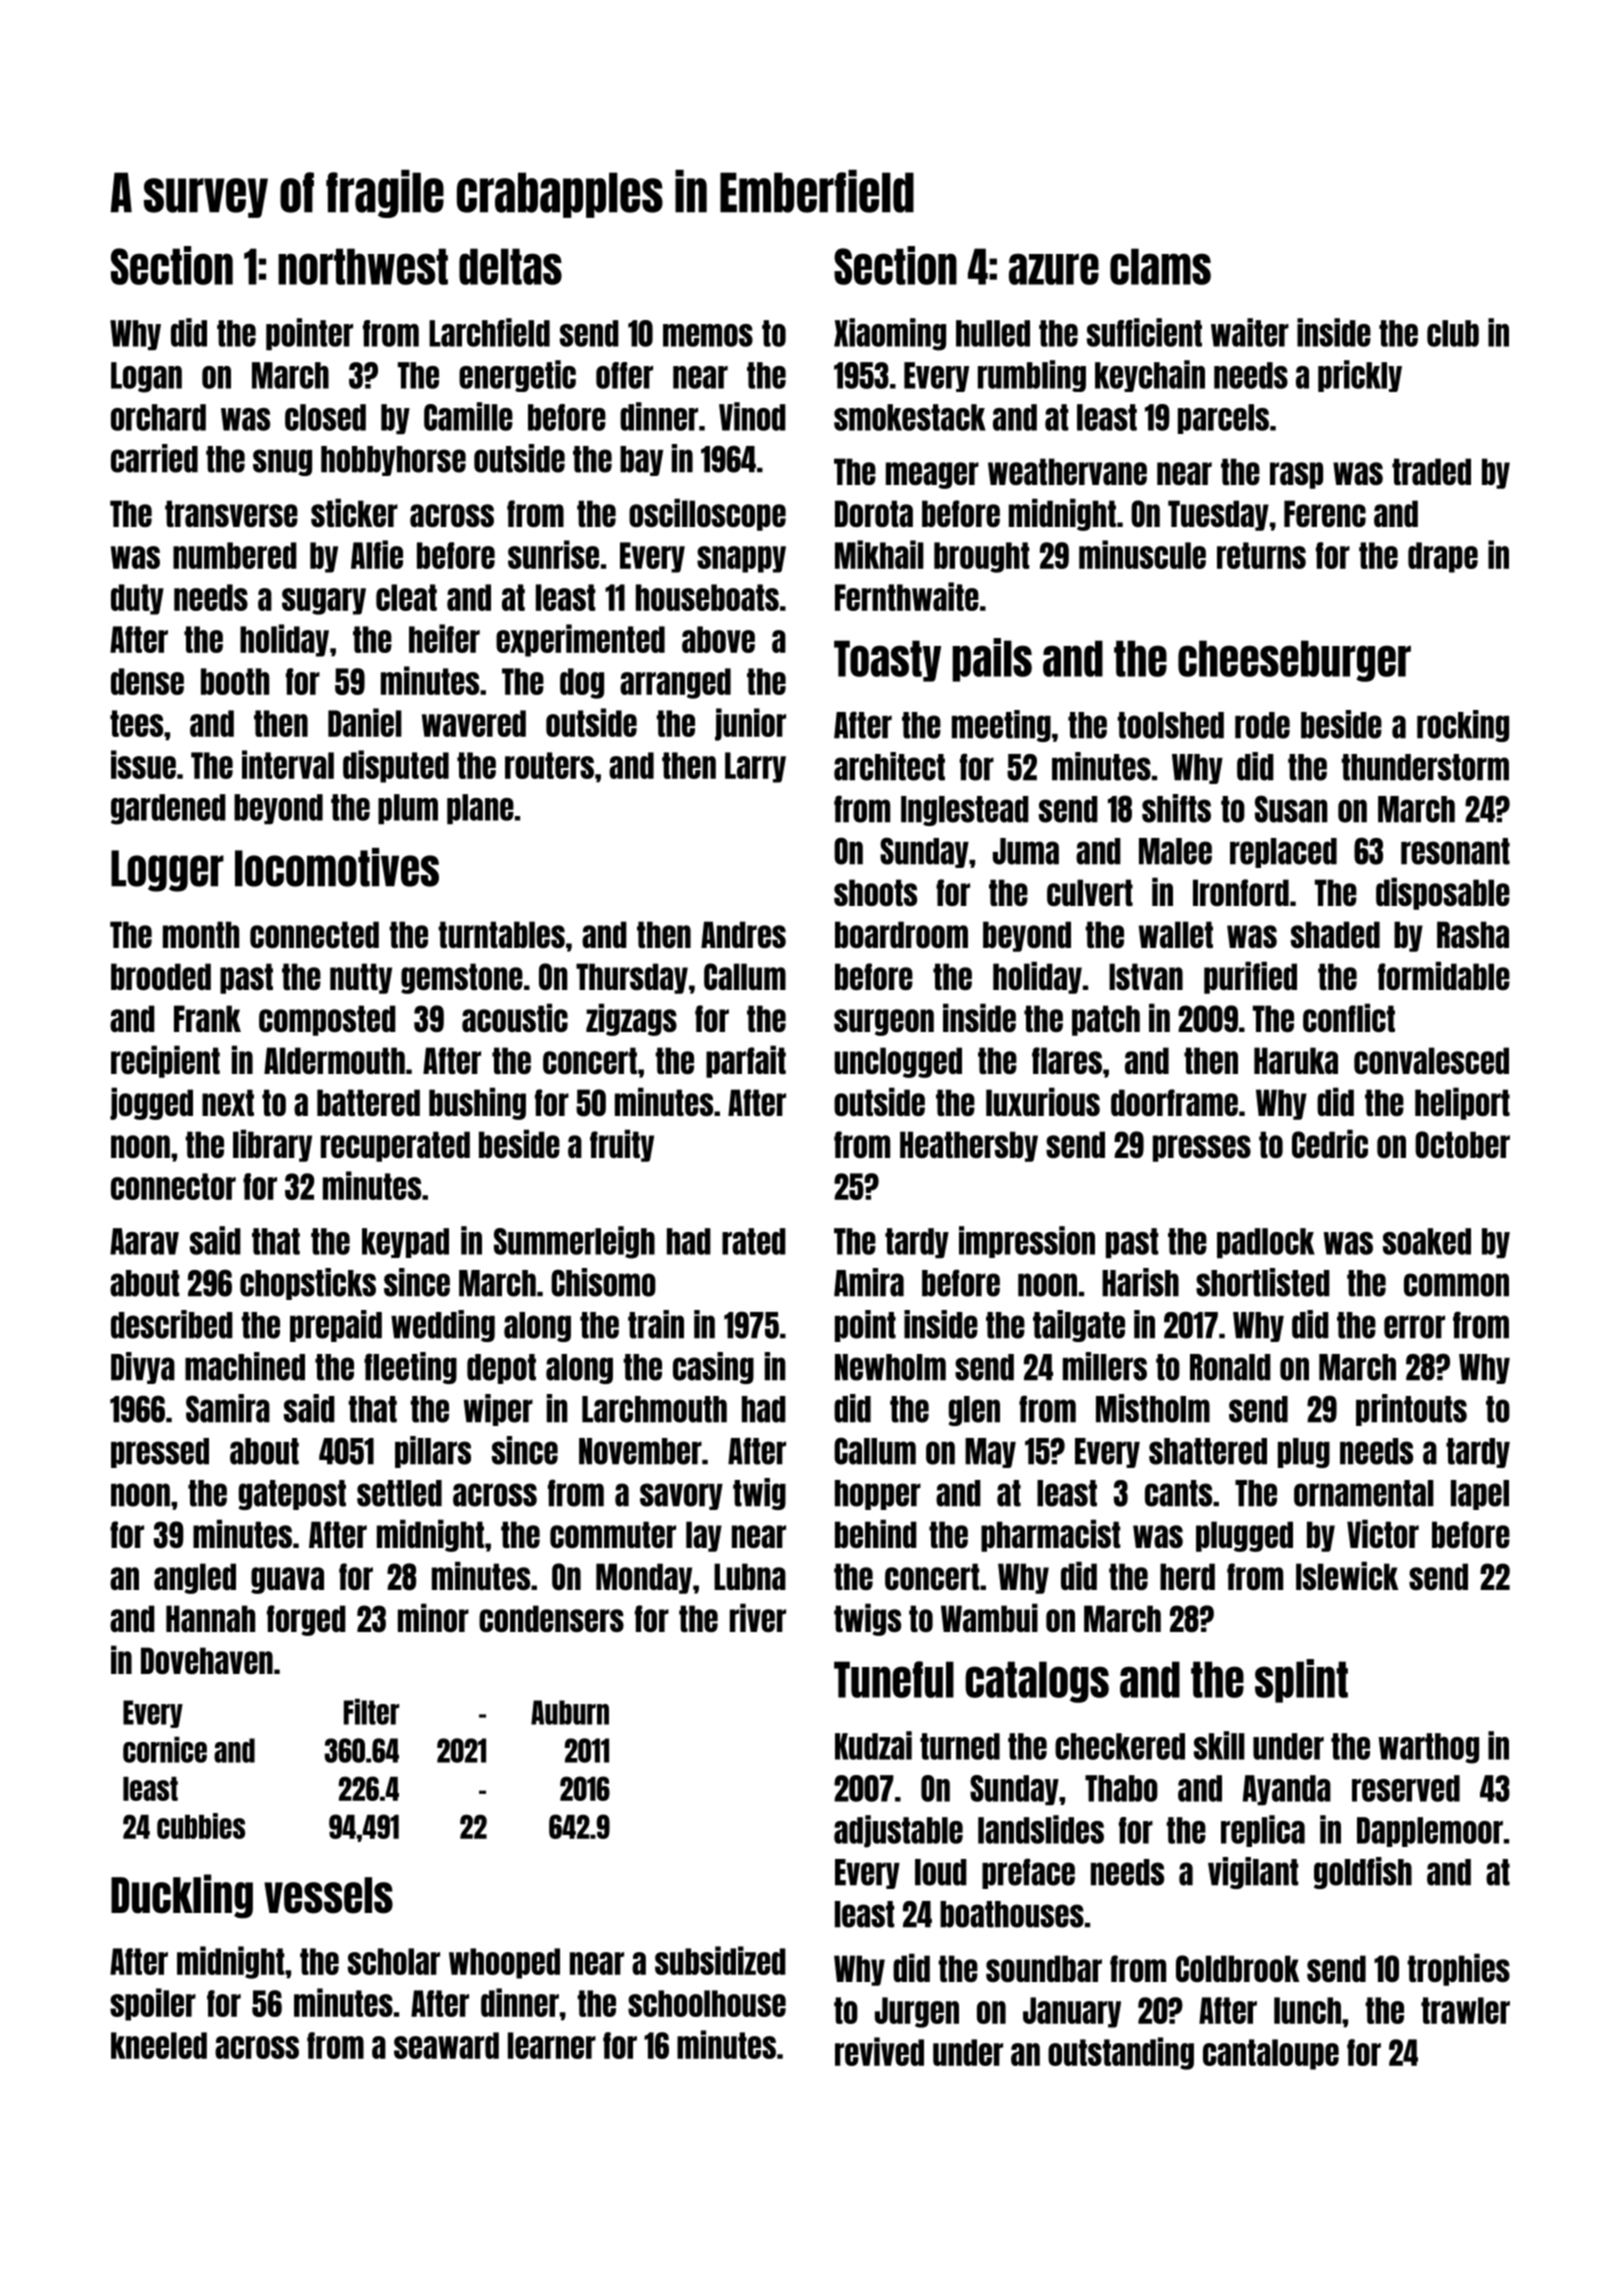 This screenshot has height=2292, width=1620. Describe the element at coordinates (1364, 1493) in the screenshot. I see `ornamental` at that location.
